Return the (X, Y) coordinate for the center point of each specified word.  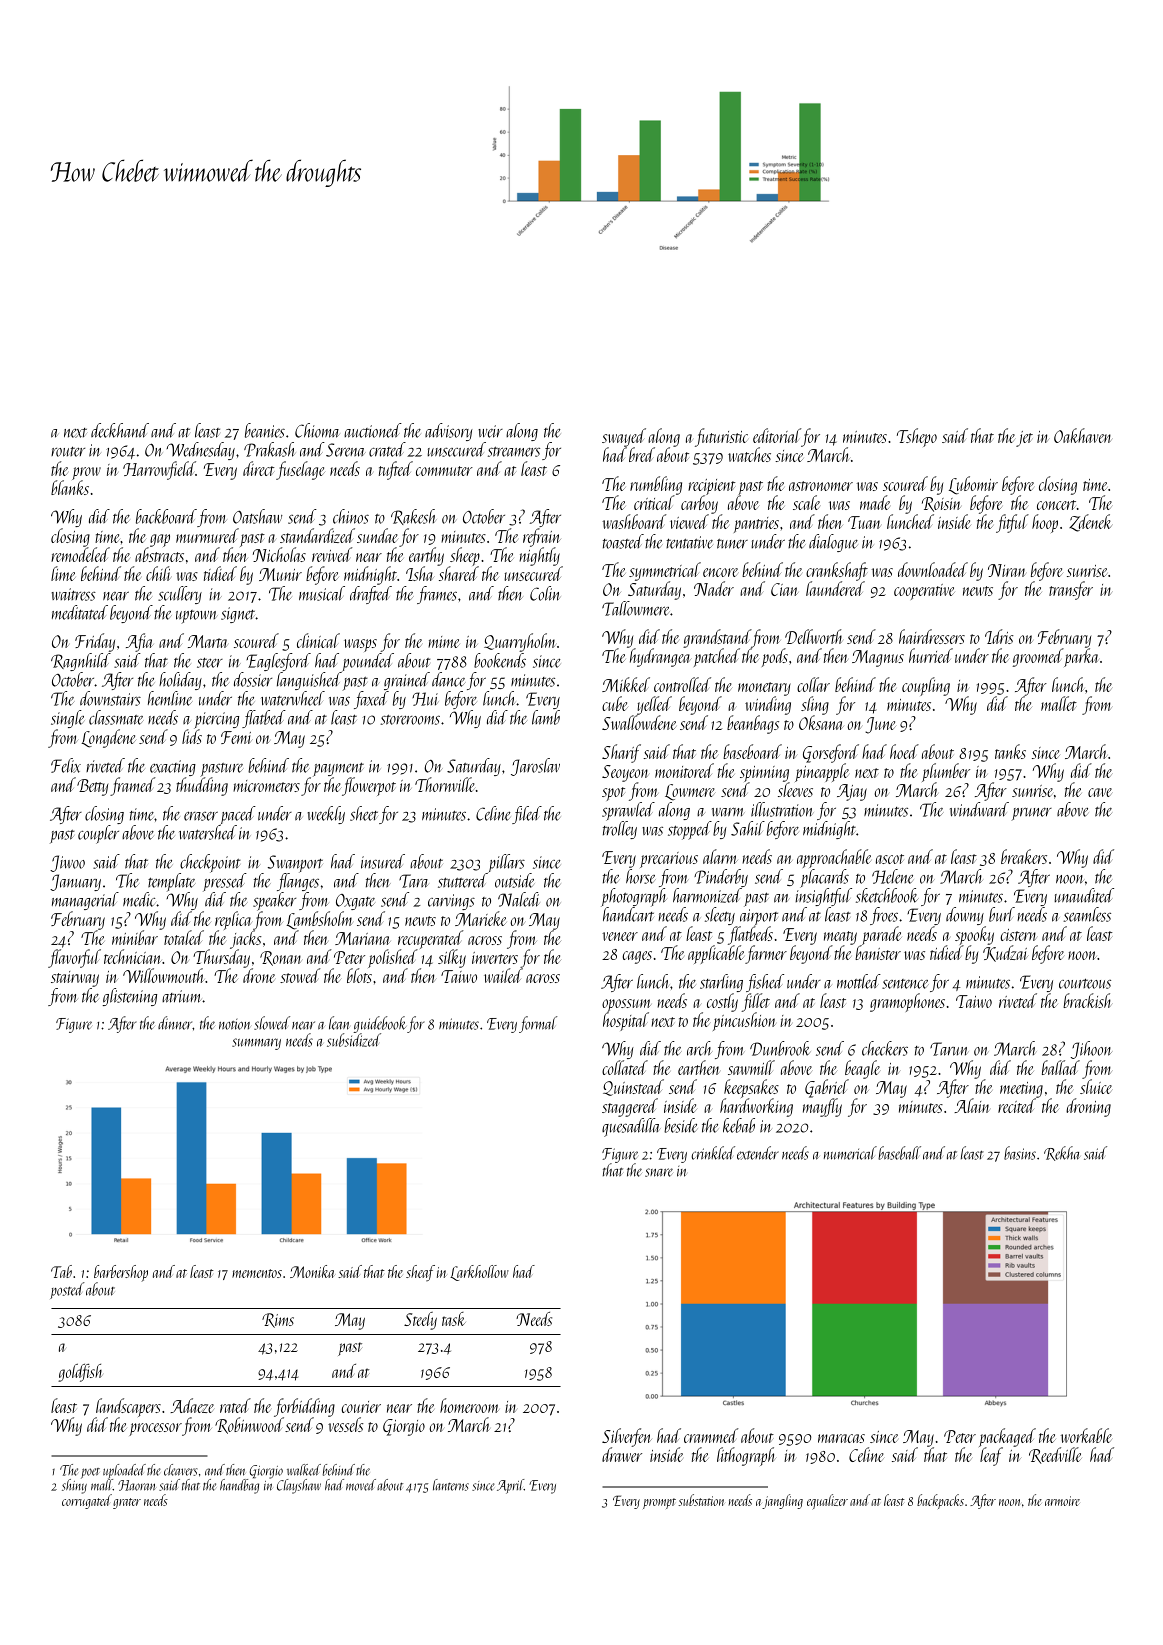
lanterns (451, 1485)
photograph (634, 897)
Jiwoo (67, 863)
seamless (1087, 914)
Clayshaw (299, 1486)
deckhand (120, 430)
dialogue (833, 543)
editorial (777, 435)
